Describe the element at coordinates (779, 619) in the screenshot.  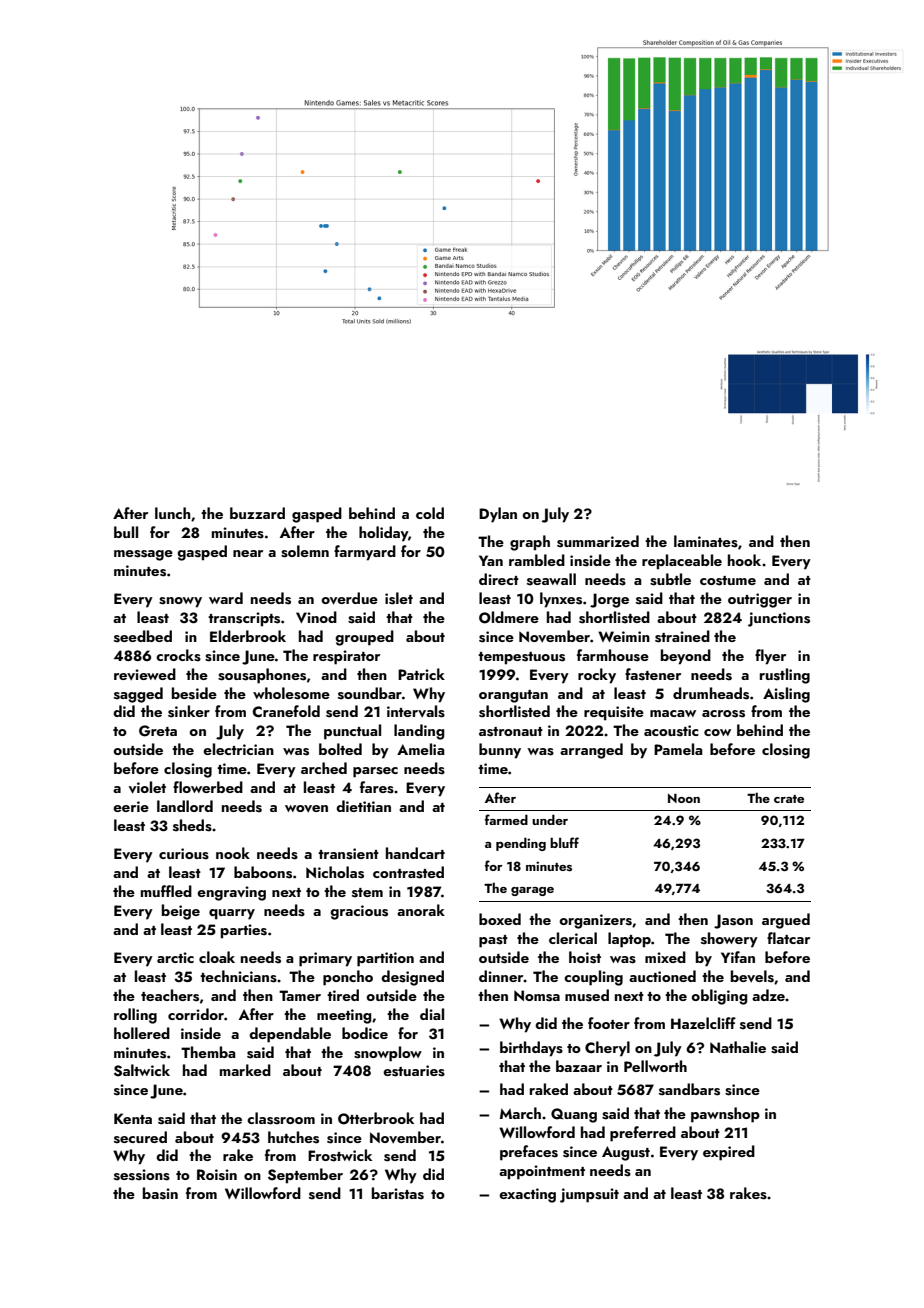
I see `junctions` at that location.
